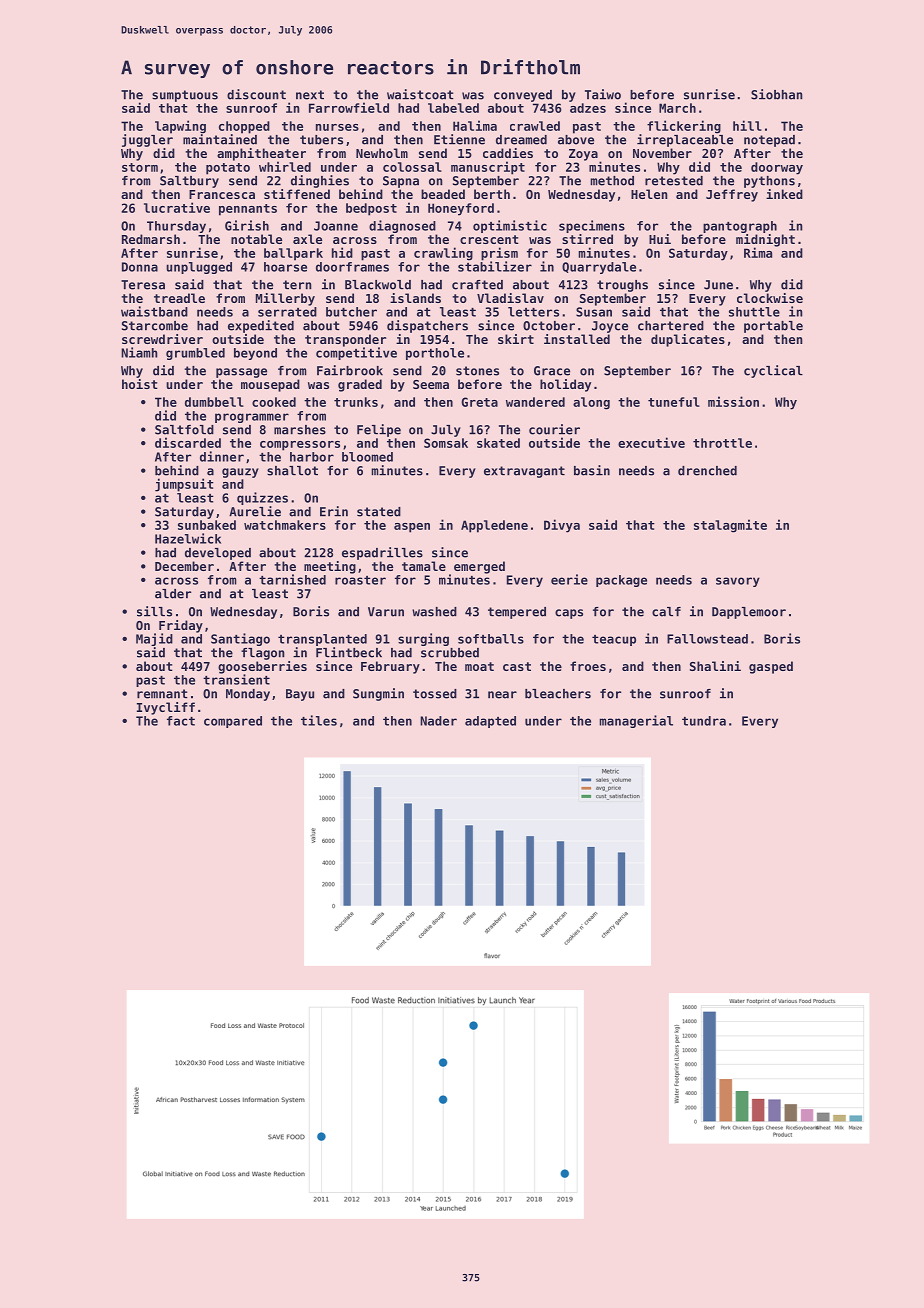 Image resolution: width=924 pixels, height=1308 pixels. What do you see at coordinates (319, 720) in the screenshot?
I see `tiles` at bounding box center [319, 720].
